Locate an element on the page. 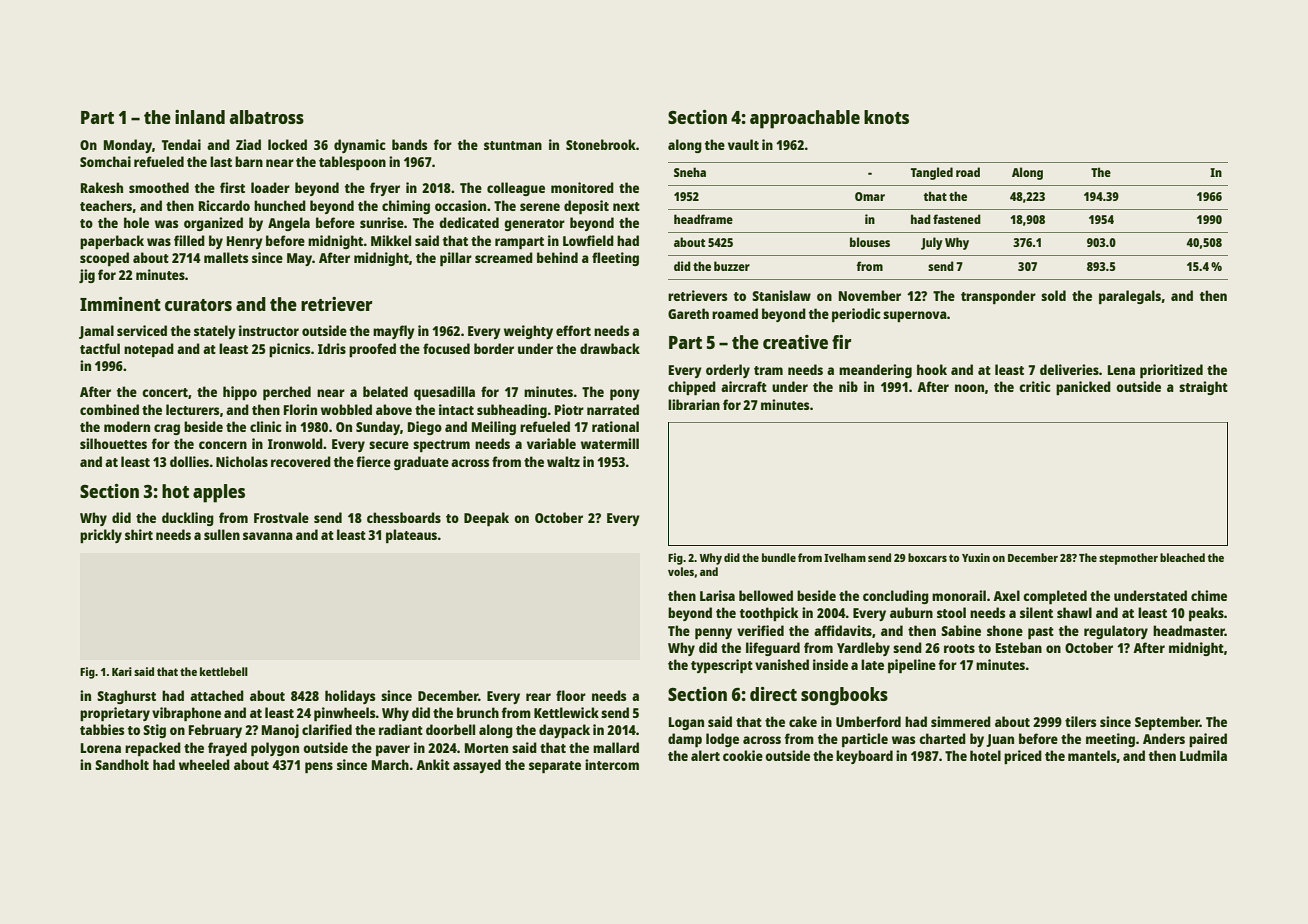 The image size is (1308, 924). clarified is located at coordinates (327, 729).
